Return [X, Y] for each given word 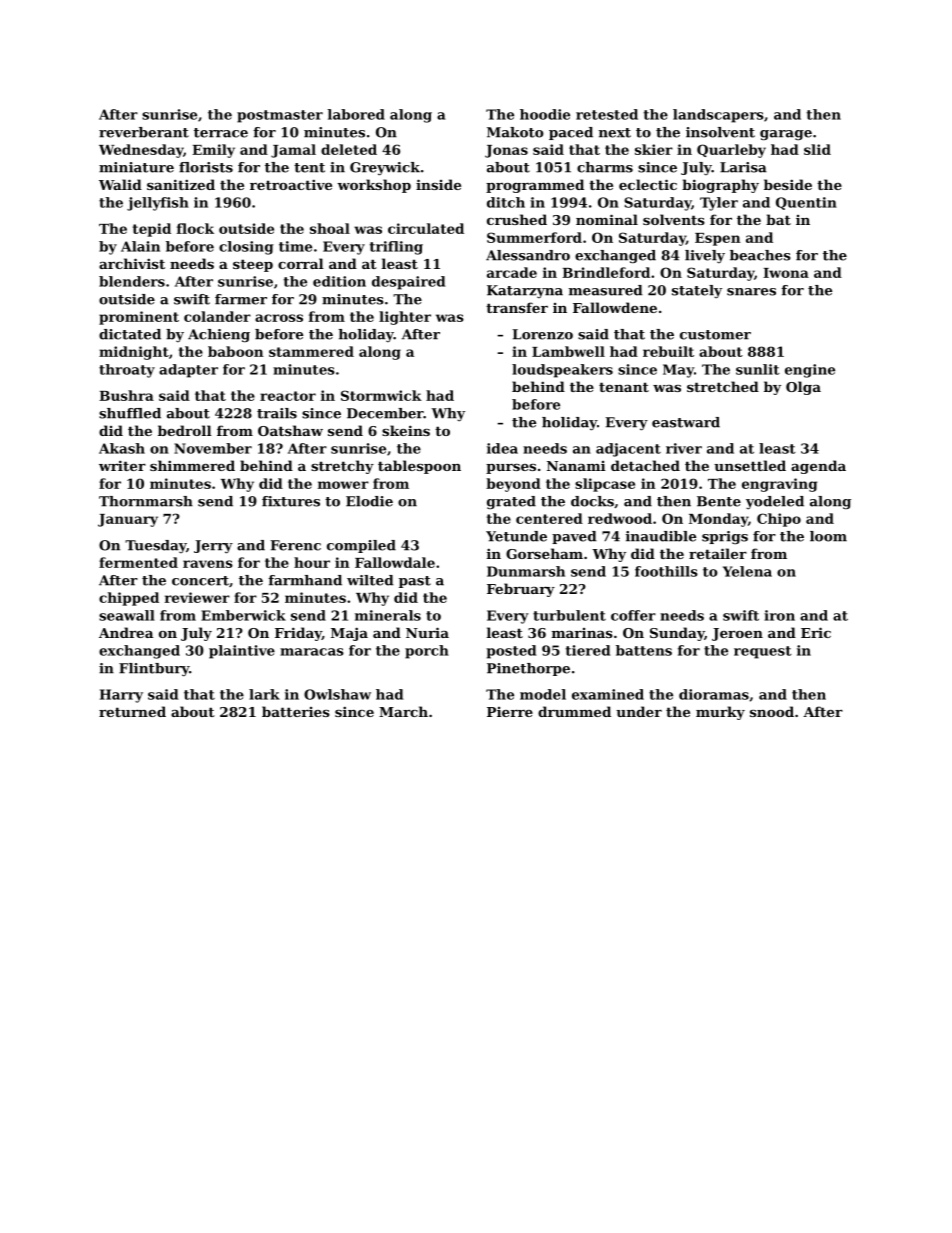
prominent [139, 318]
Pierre [510, 712]
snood [772, 711]
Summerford [534, 237]
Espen [717, 239]
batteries [296, 711]
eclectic [648, 184]
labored [356, 114]
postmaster [280, 116]
